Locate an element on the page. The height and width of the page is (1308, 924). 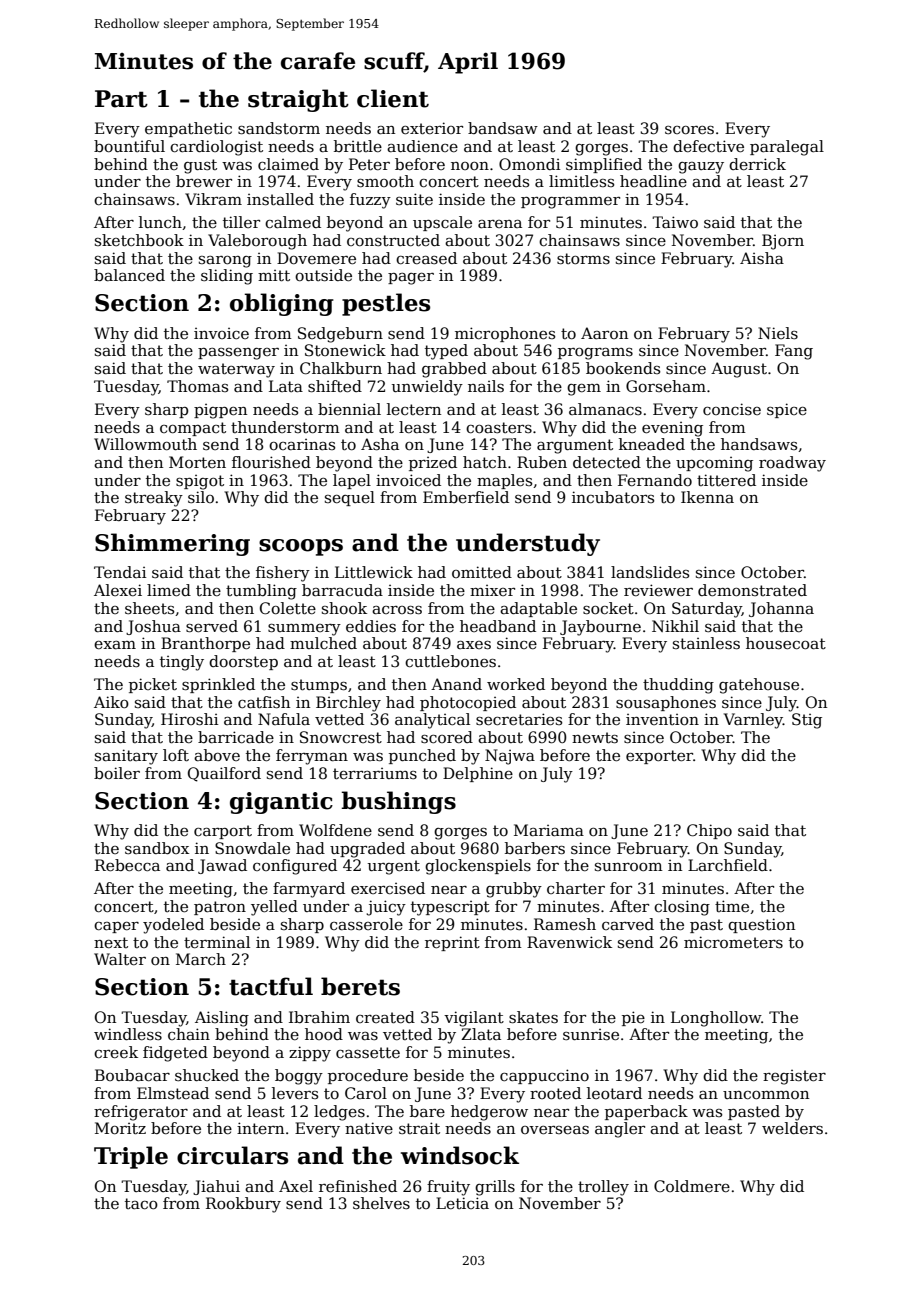
taco is located at coordinates (141, 1203).
